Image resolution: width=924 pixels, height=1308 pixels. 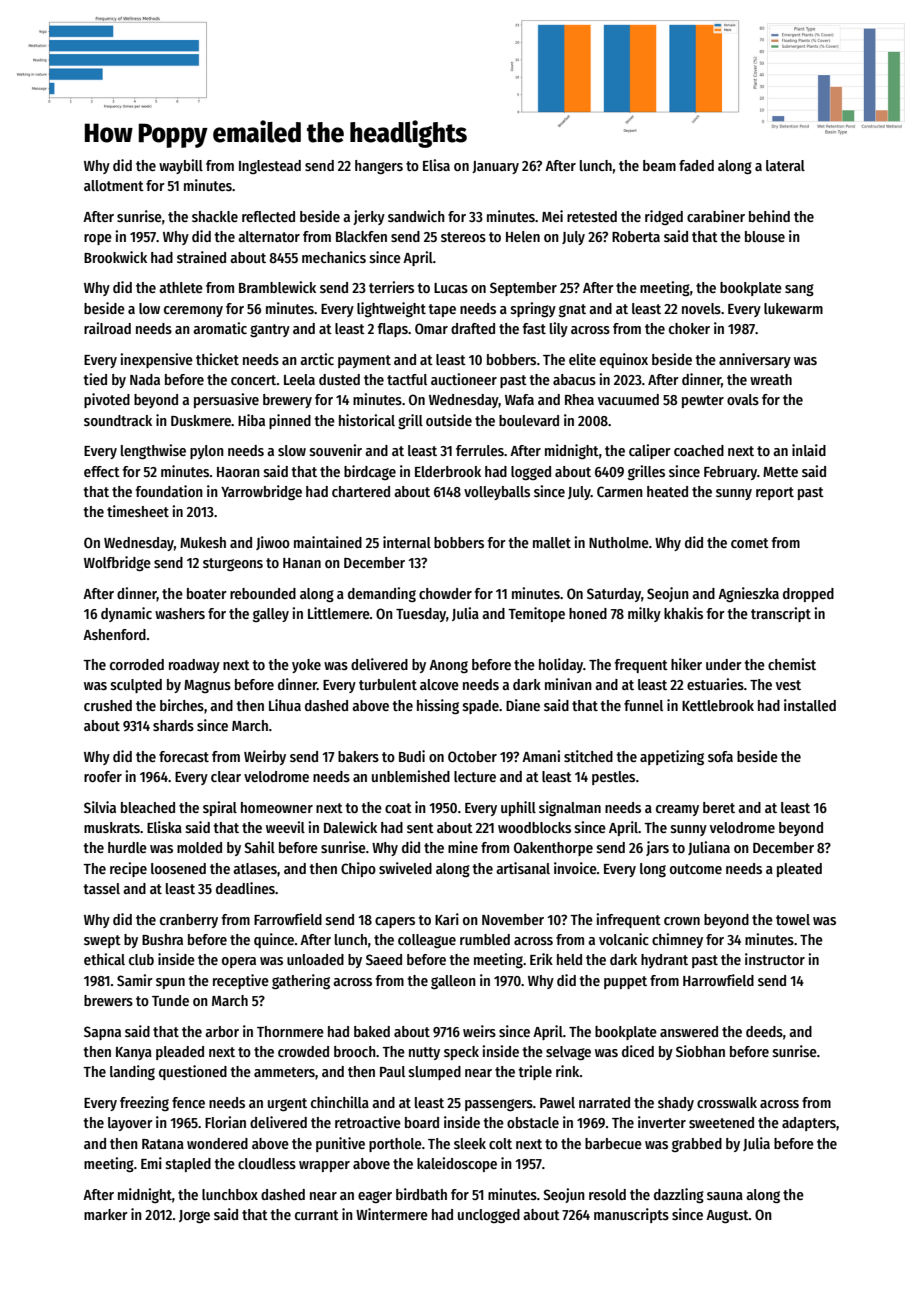 I want to click on marker, so click(x=106, y=1214).
